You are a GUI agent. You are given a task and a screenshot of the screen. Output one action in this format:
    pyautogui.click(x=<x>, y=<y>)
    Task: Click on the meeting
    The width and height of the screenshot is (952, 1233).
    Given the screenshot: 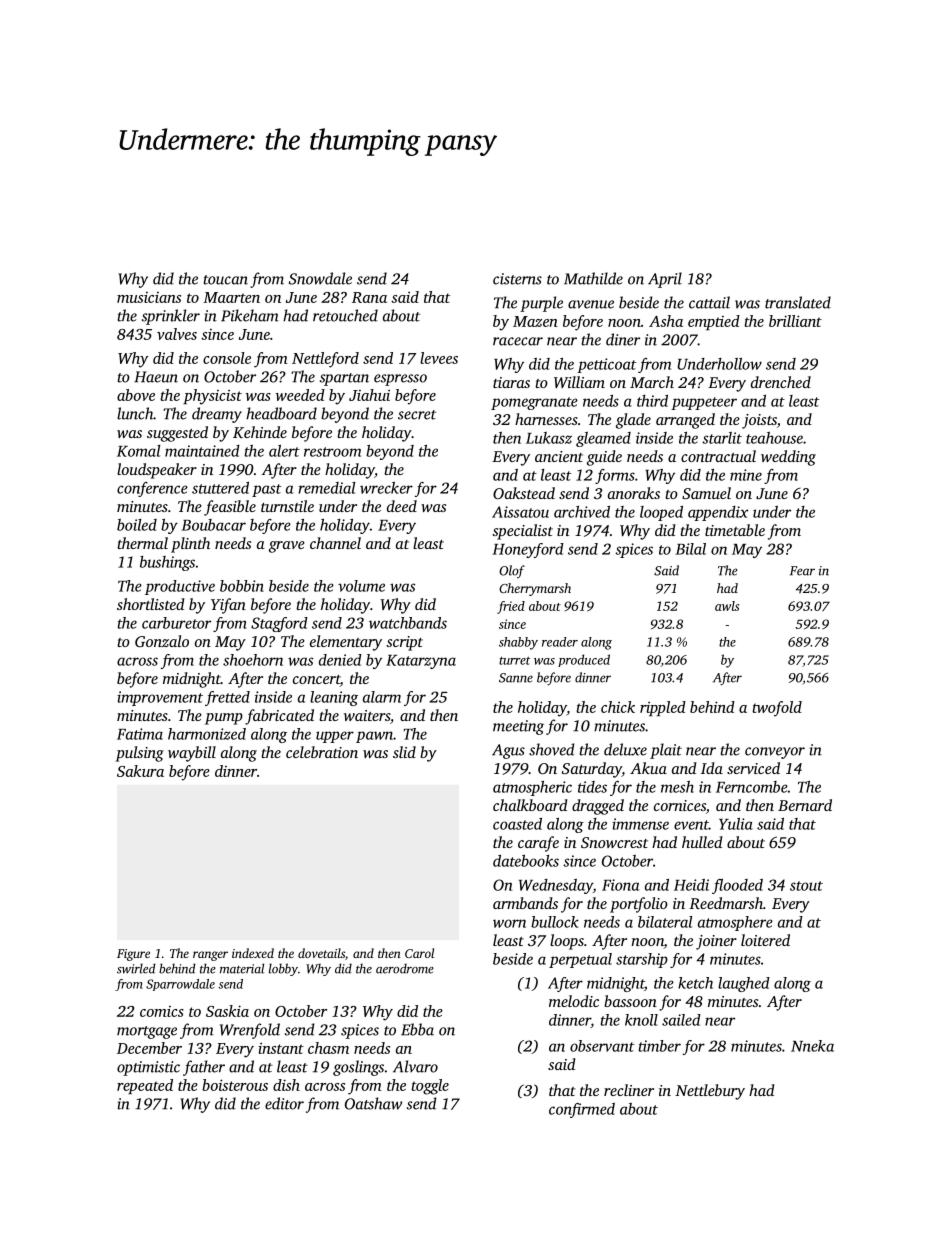 What is the action you would take?
    pyautogui.click(x=518, y=727)
